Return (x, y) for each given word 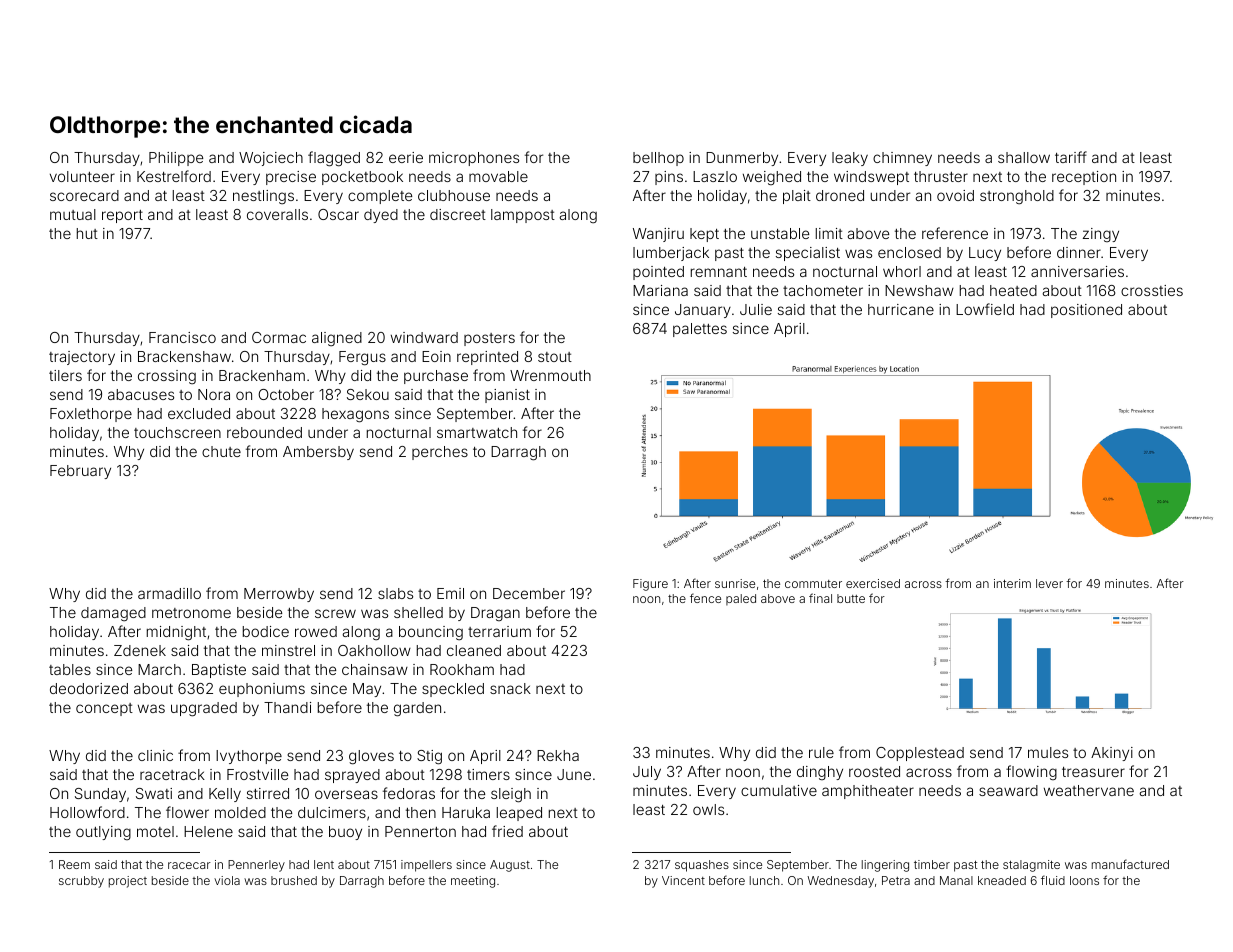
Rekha (558, 755)
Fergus (362, 358)
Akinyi (1112, 754)
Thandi (287, 707)
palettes (700, 330)
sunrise (735, 583)
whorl (902, 271)
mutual (73, 214)
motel (155, 831)
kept (704, 235)
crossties (1152, 290)
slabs (395, 593)
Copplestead (920, 754)
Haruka (466, 812)
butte (851, 598)
